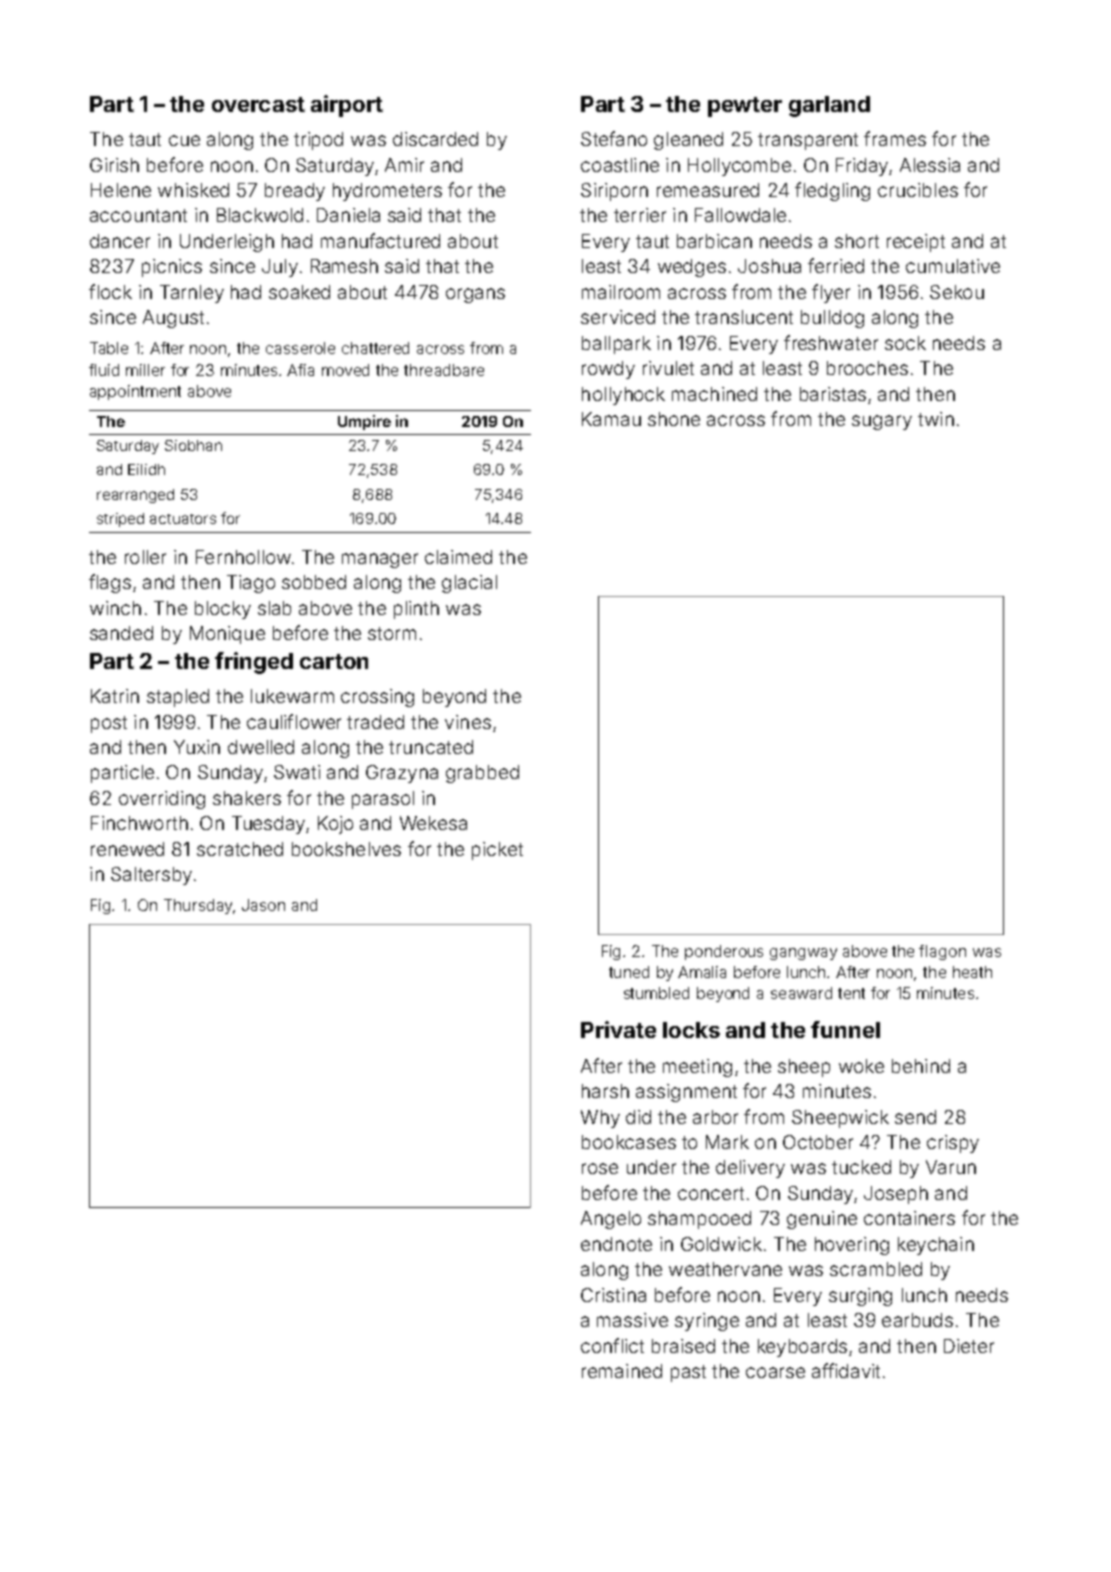 The width and height of the screenshot is (1111, 1572). I want to click on Jason, so click(263, 905).
